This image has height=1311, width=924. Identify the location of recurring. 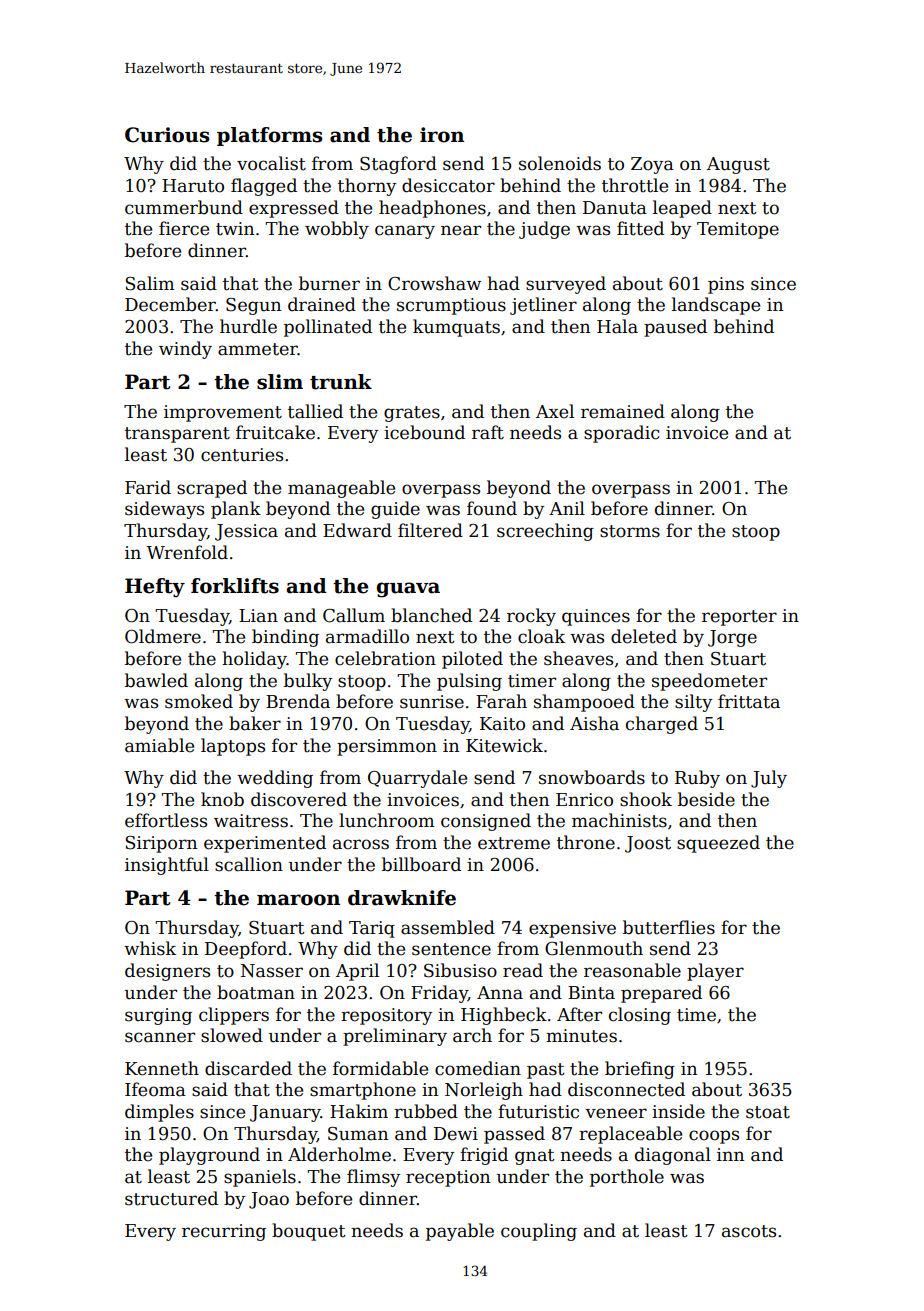
(224, 1232).
